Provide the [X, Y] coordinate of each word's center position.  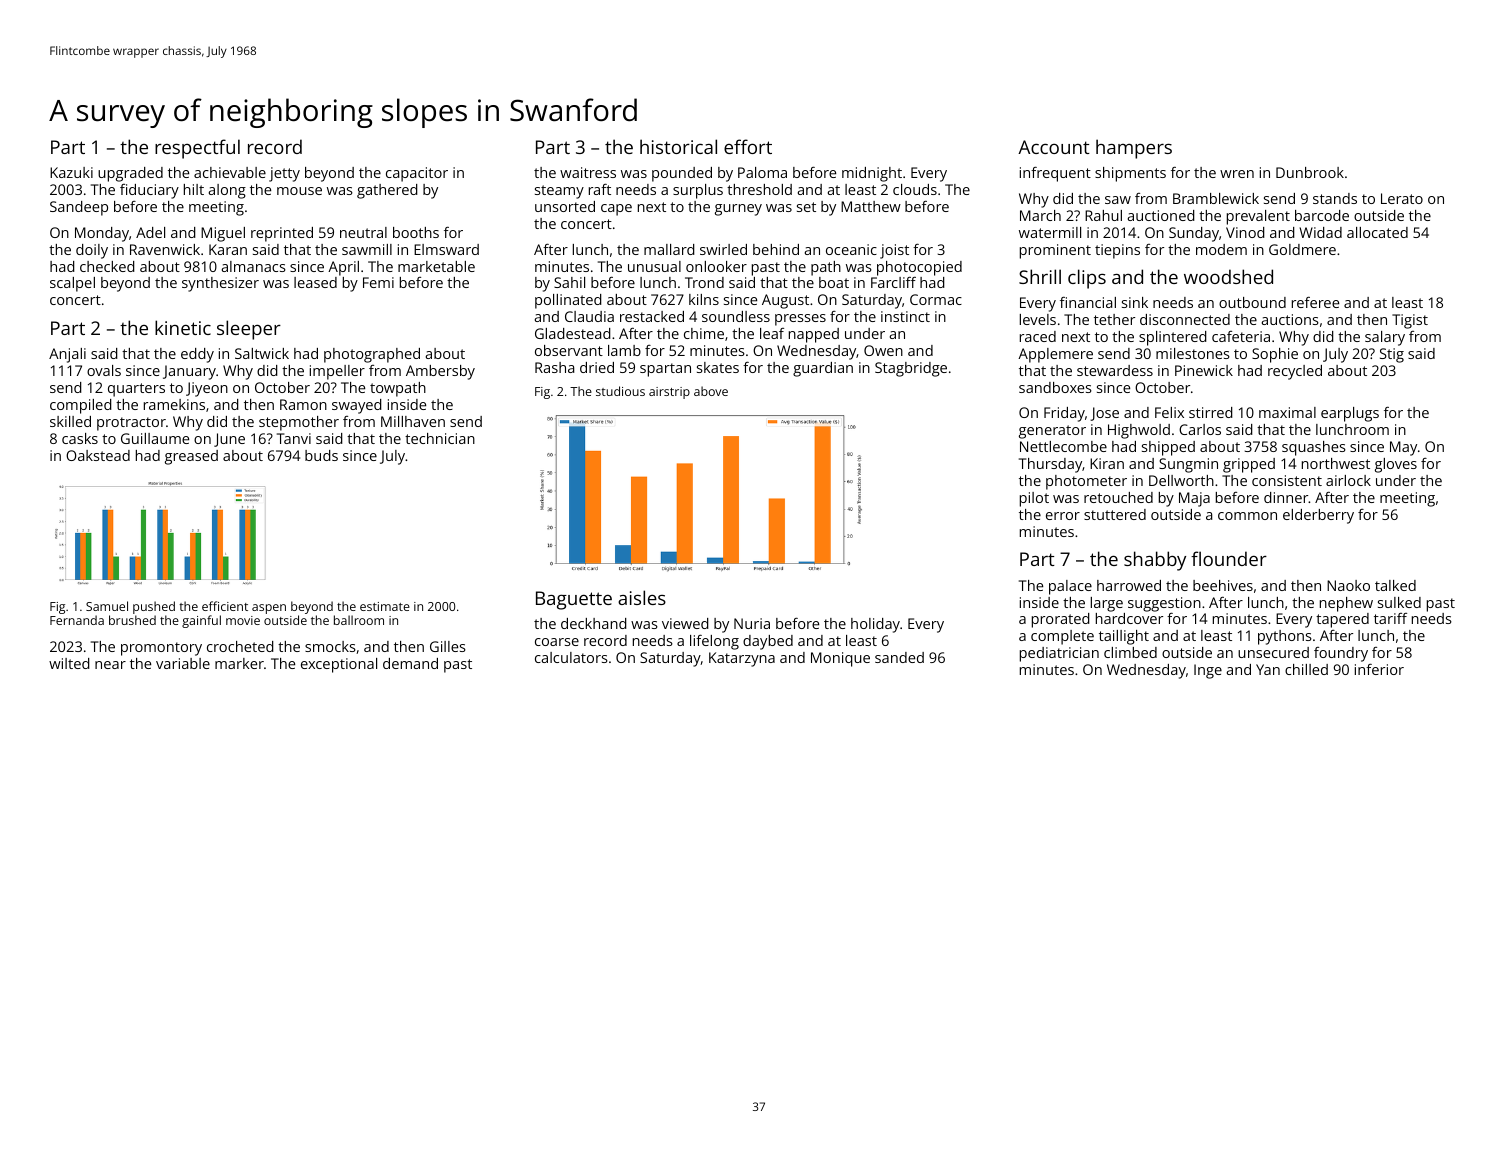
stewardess [1115, 370]
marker [239, 663]
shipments [1130, 174]
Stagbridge [911, 369]
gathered [387, 191]
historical [678, 146]
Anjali [67, 355]
